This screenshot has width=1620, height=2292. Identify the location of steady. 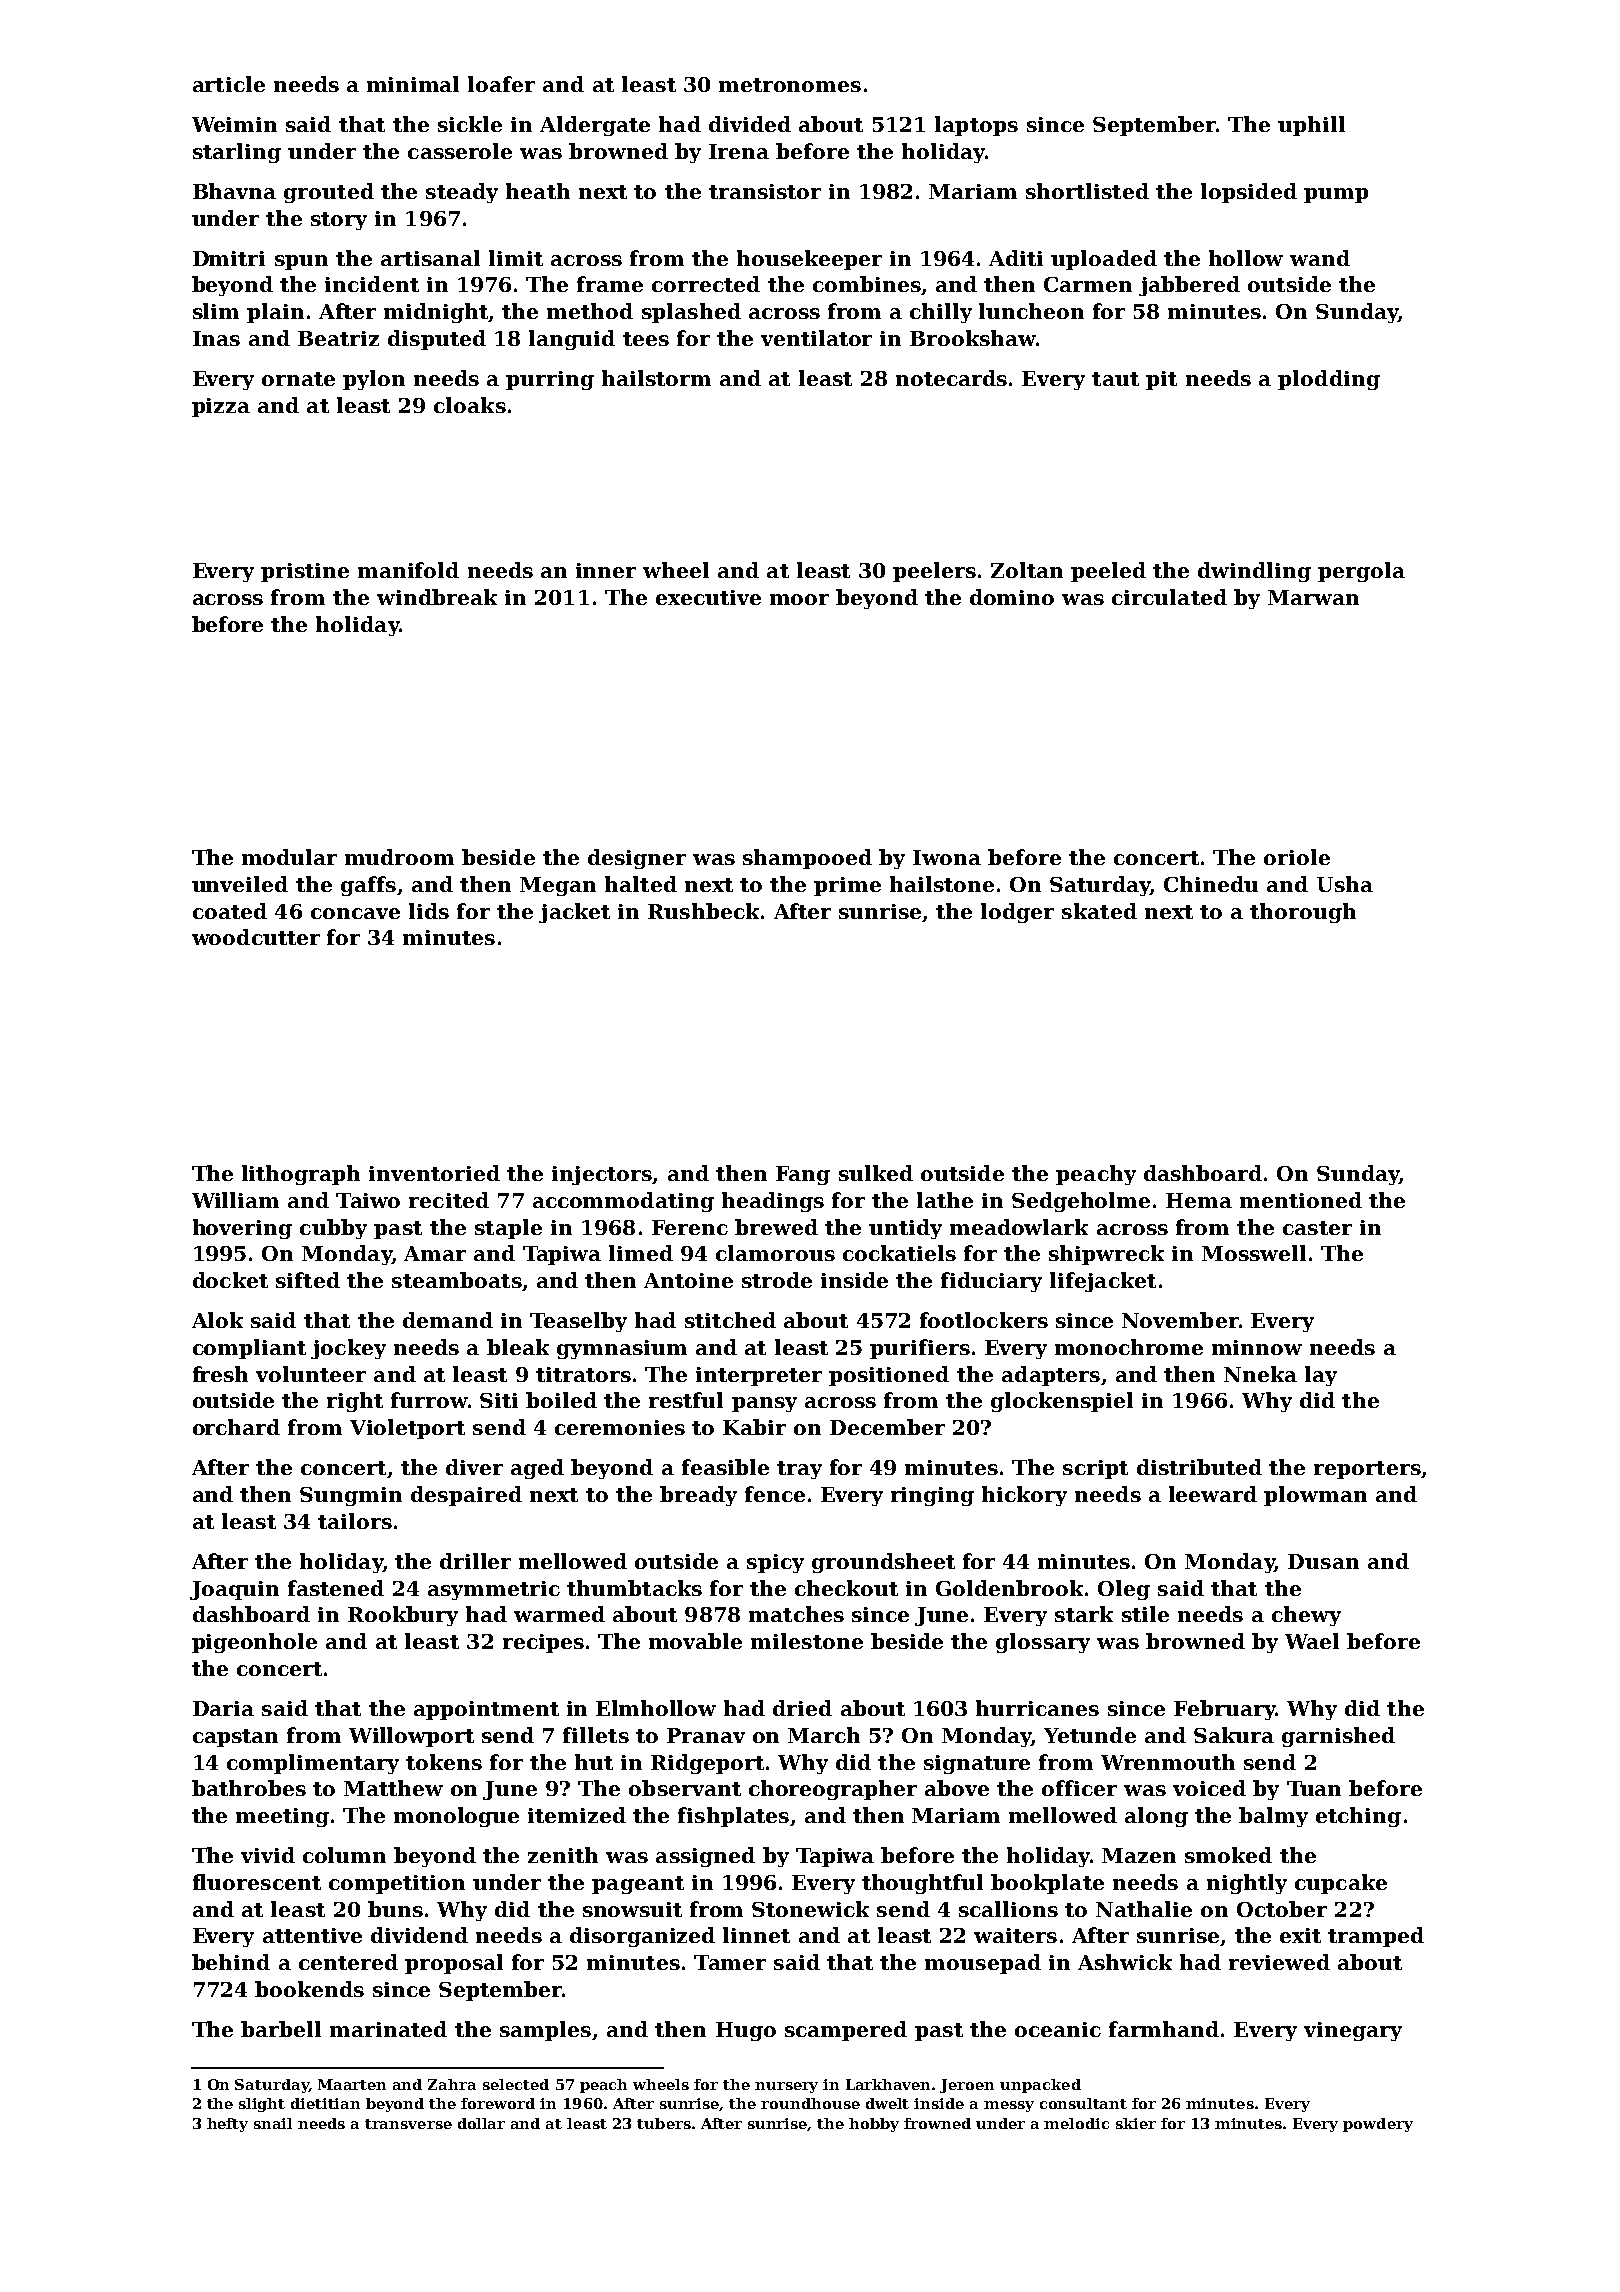
(462, 193).
